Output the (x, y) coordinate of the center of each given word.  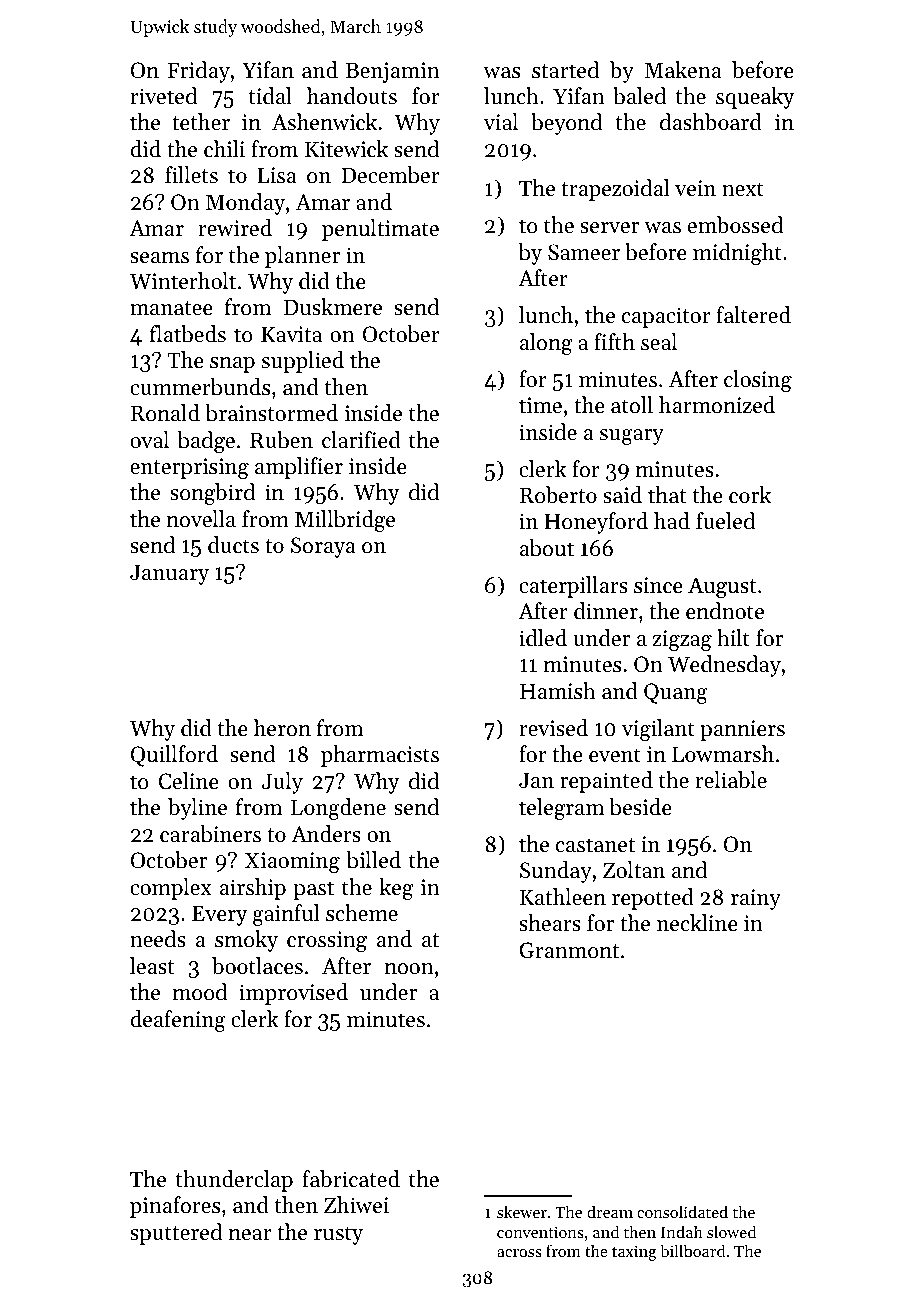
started (565, 70)
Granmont (569, 950)
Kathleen (563, 897)
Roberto (558, 495)
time (540, 405)
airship (253, 889)
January (169, 574)
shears (550, 923)
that (667, 495)
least (152, 966)
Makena (683, 70)
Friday (198, 72)
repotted (653, 899)
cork (750, 495)
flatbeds (188, 334)
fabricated (351, 1179)
